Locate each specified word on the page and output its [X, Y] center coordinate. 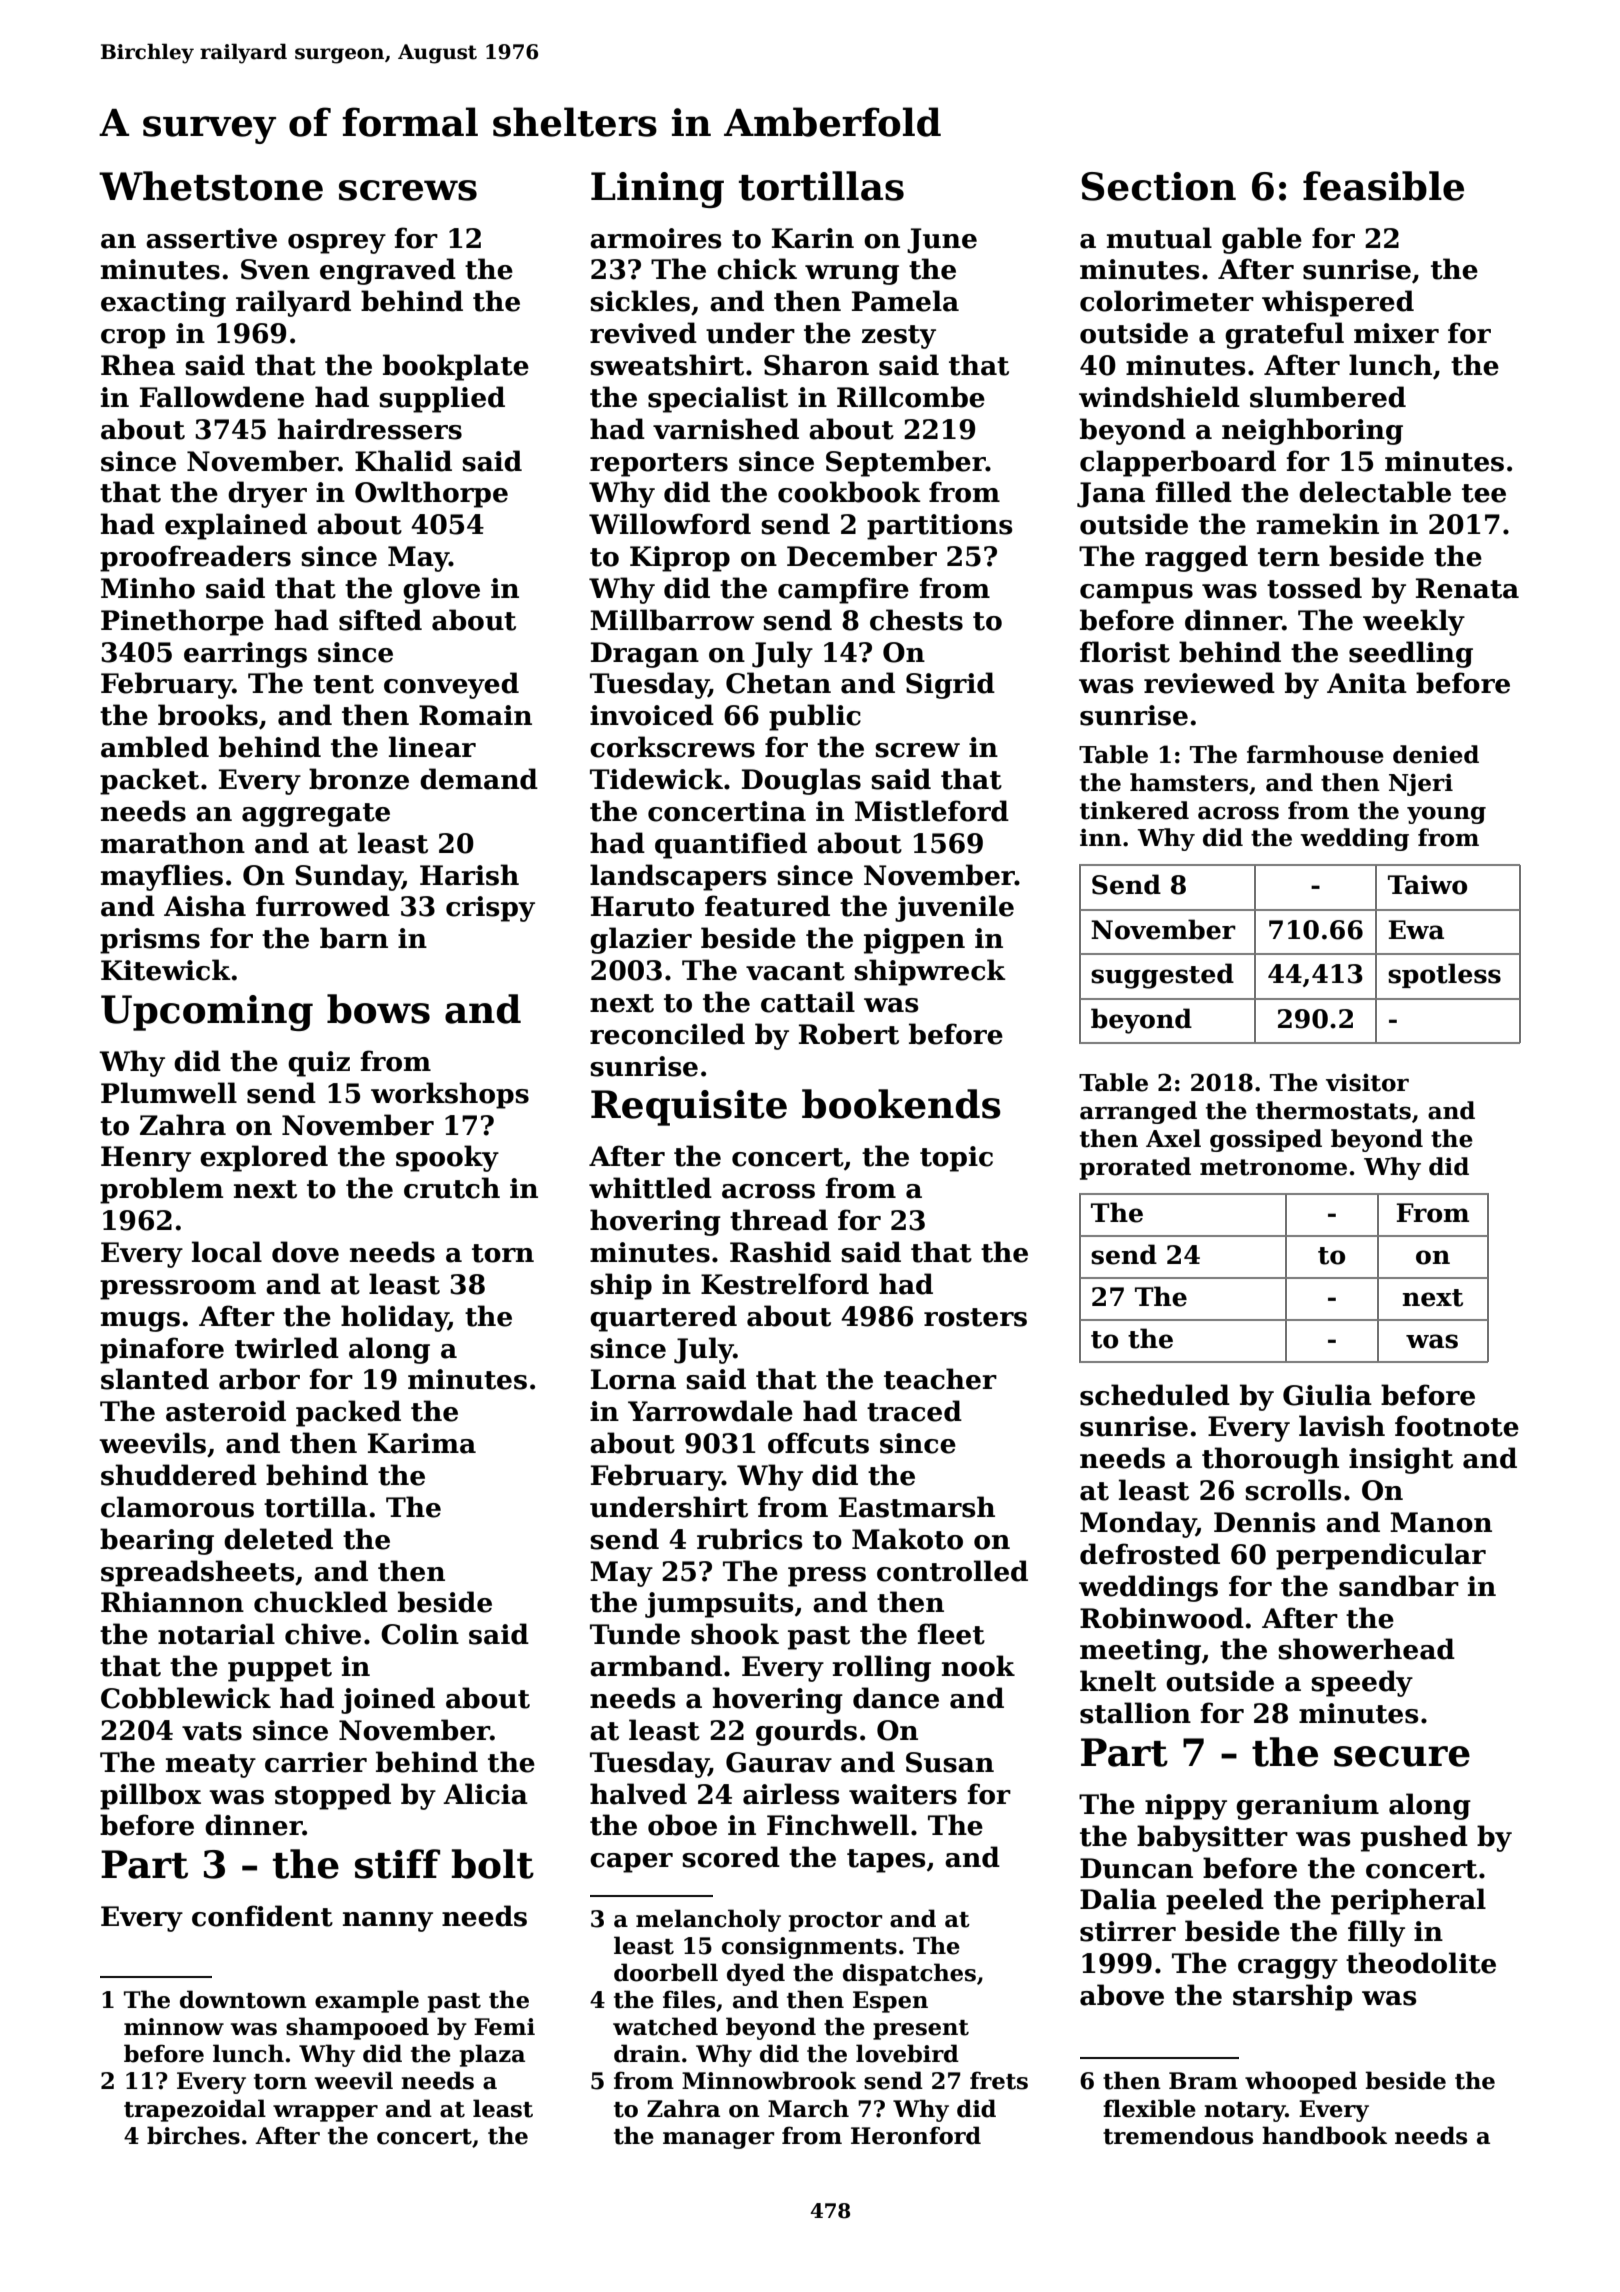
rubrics [749, 1539]
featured [767, 906]
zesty [899, 337]
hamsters [1189, 782]
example [367, 2001]
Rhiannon [172, 1602]
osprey [337, 244]
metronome [1273, 1167]
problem [161, 1190]
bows [378, 1009]
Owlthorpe [431, 494]
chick [757, 269]
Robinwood [1162, 1618]
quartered [663, 1318]
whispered [1338, 303]
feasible [1383, 186]
